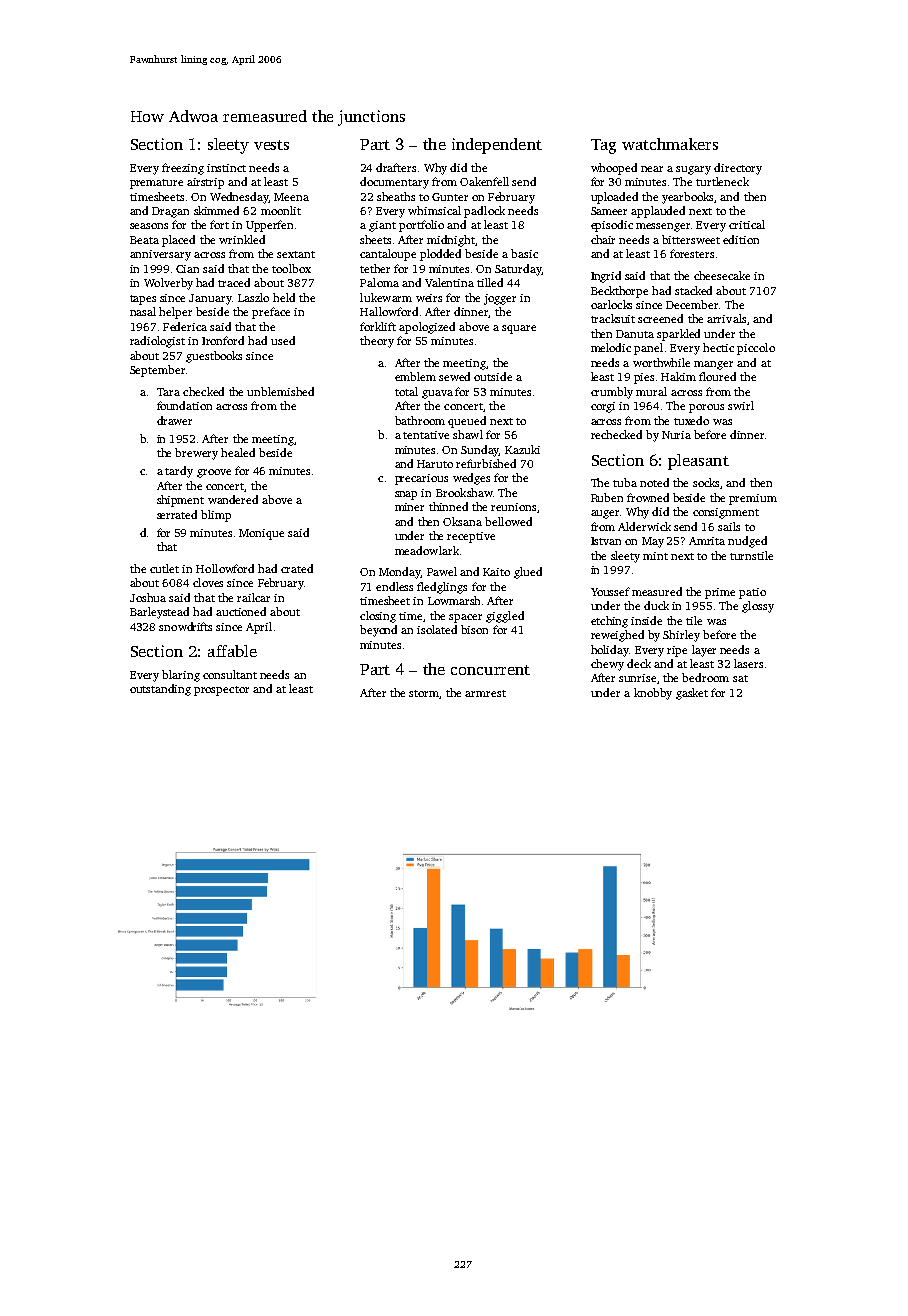  Describe the element at coordinates (497, 146) in the screenshot. I see `independent` at that location.
